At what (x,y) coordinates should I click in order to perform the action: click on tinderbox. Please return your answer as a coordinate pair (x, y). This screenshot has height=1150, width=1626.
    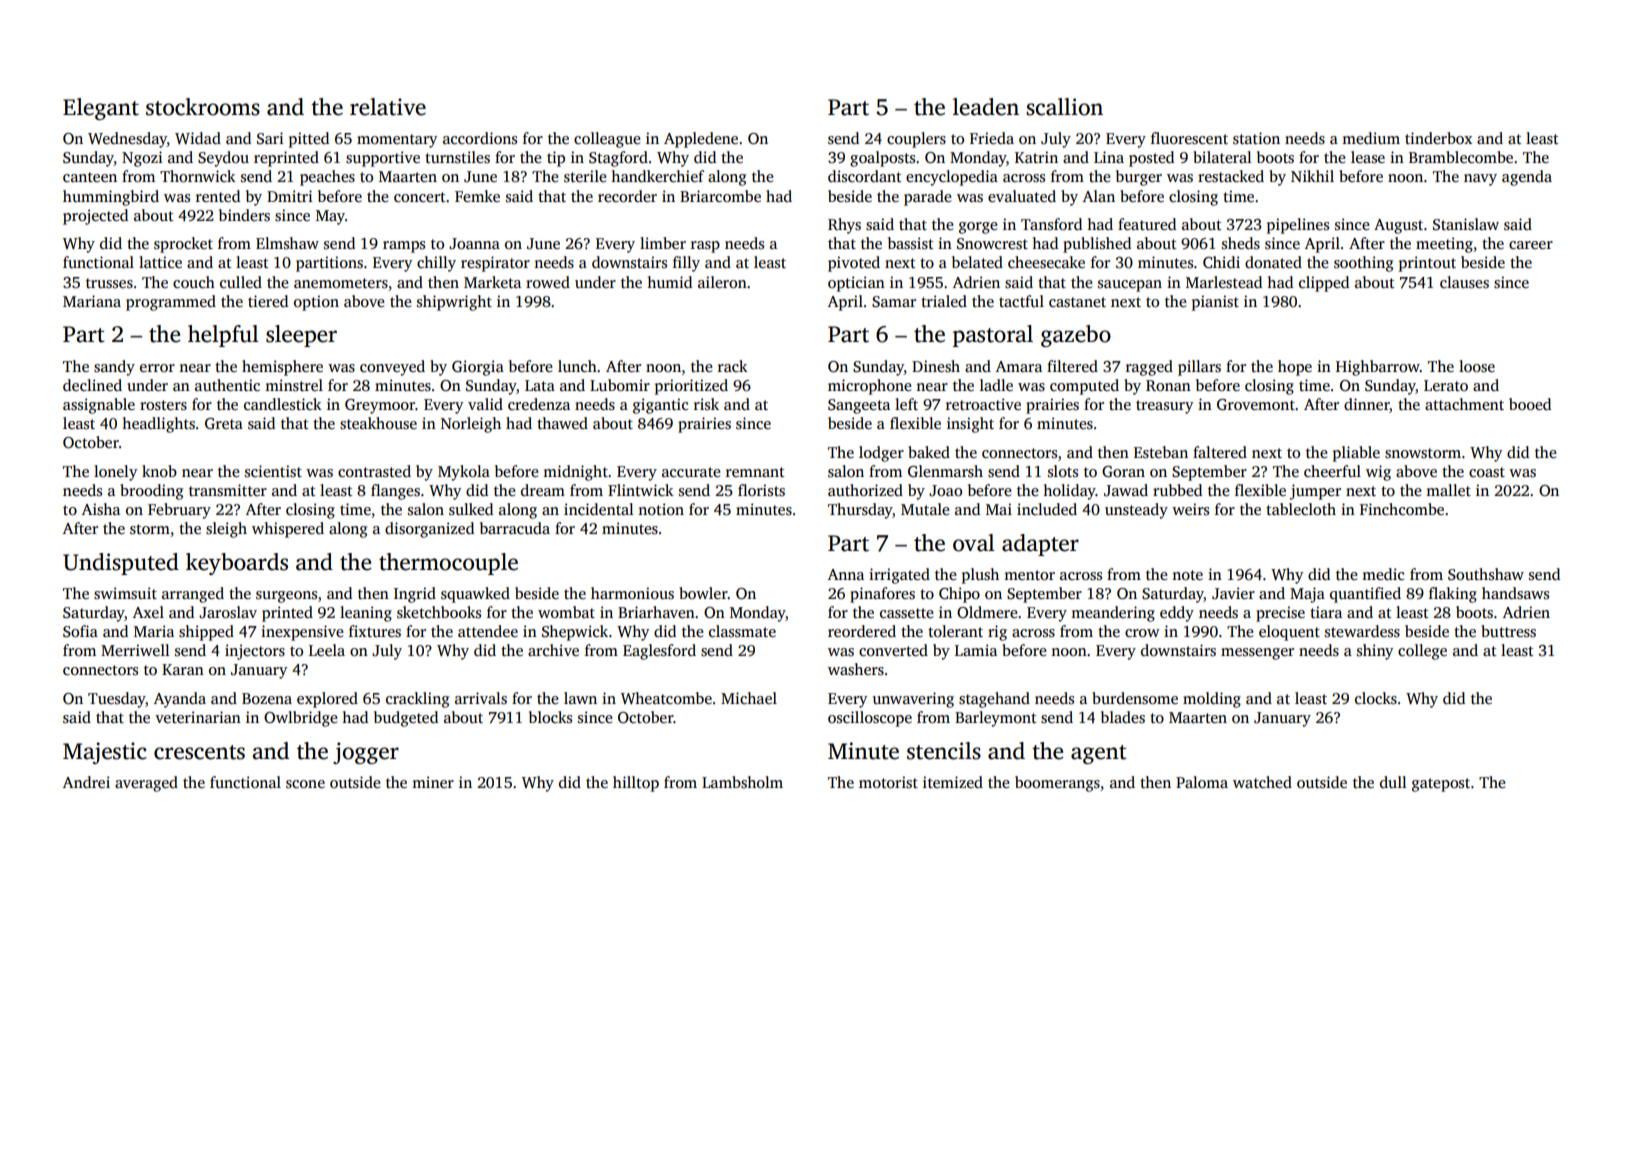
    Looking at the image, I should click on (1438, 138).
